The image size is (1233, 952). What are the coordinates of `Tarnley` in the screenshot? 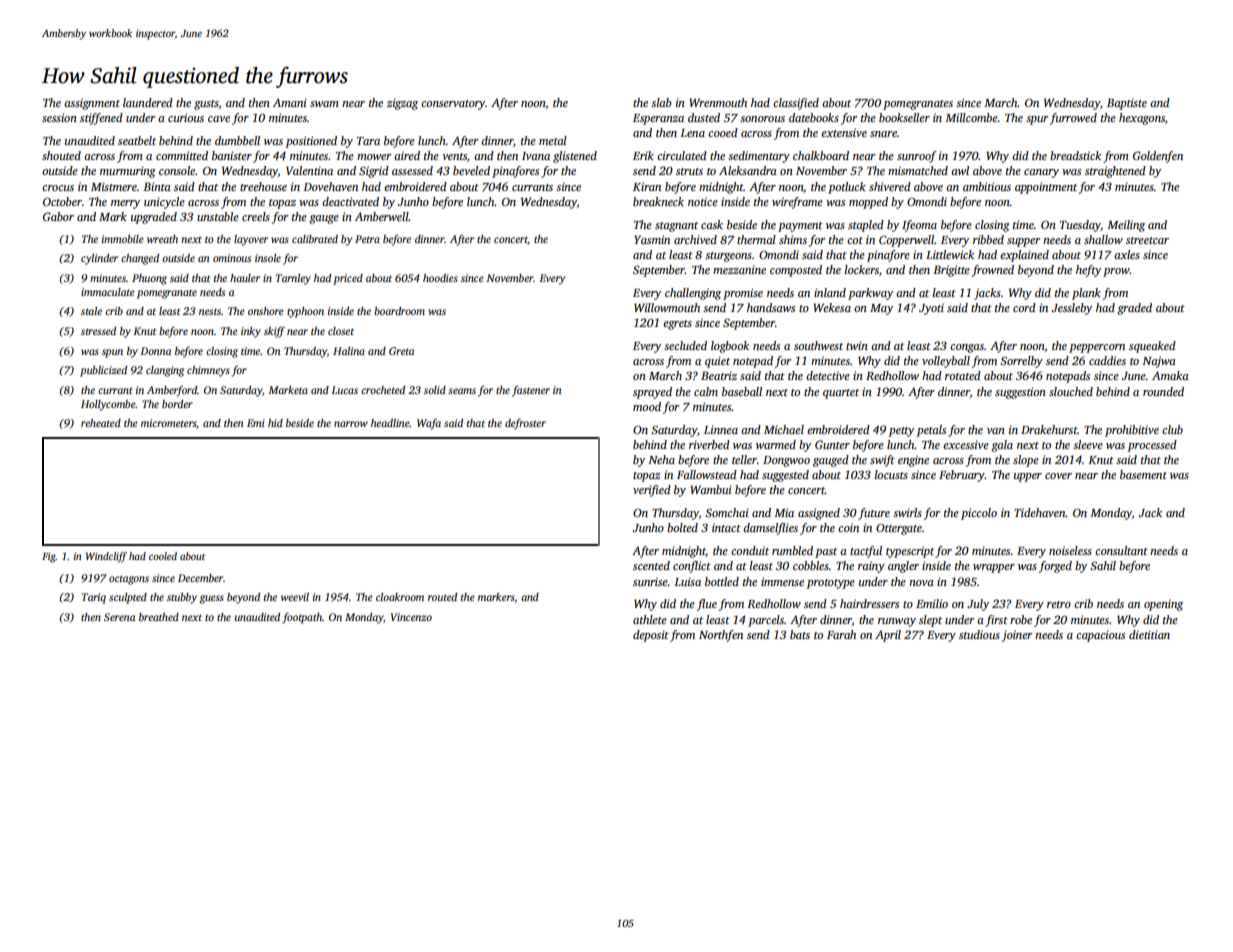 It's located at (293, 279).
